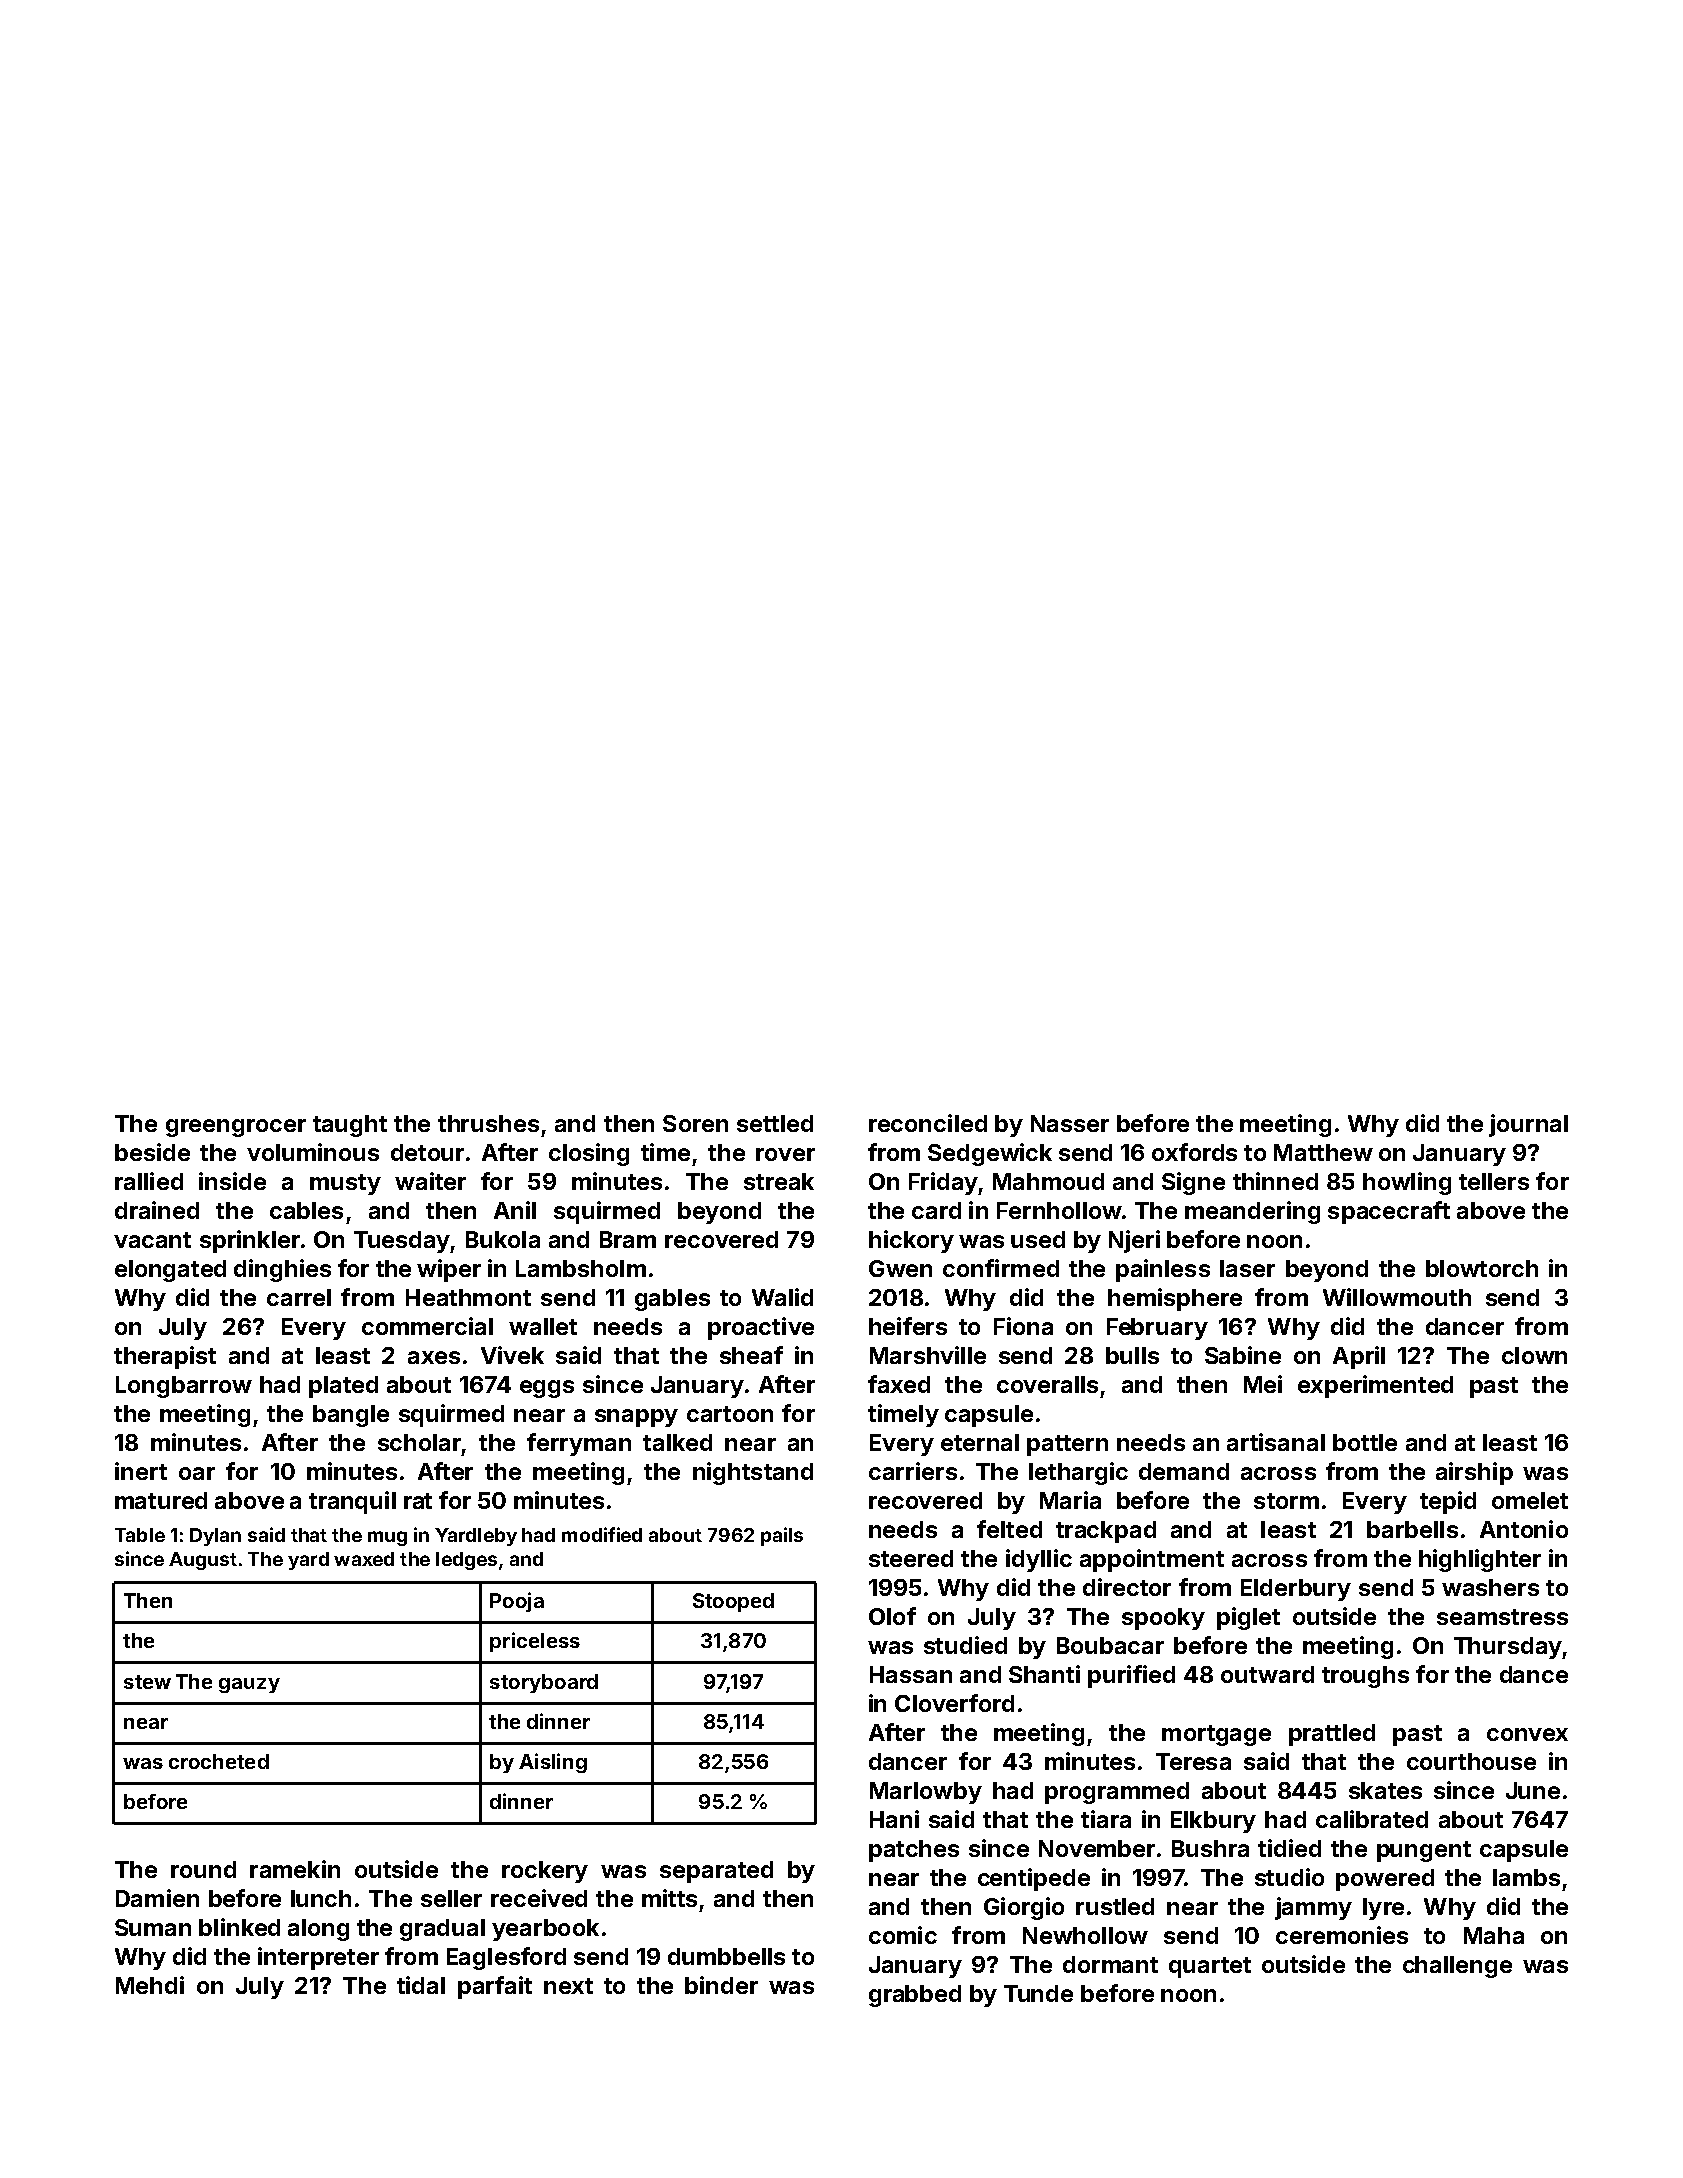 This page has width=1683, height=2178. Describe the element at coordinates (150, 1985) in the page. I see `Mehdi` at that location.
